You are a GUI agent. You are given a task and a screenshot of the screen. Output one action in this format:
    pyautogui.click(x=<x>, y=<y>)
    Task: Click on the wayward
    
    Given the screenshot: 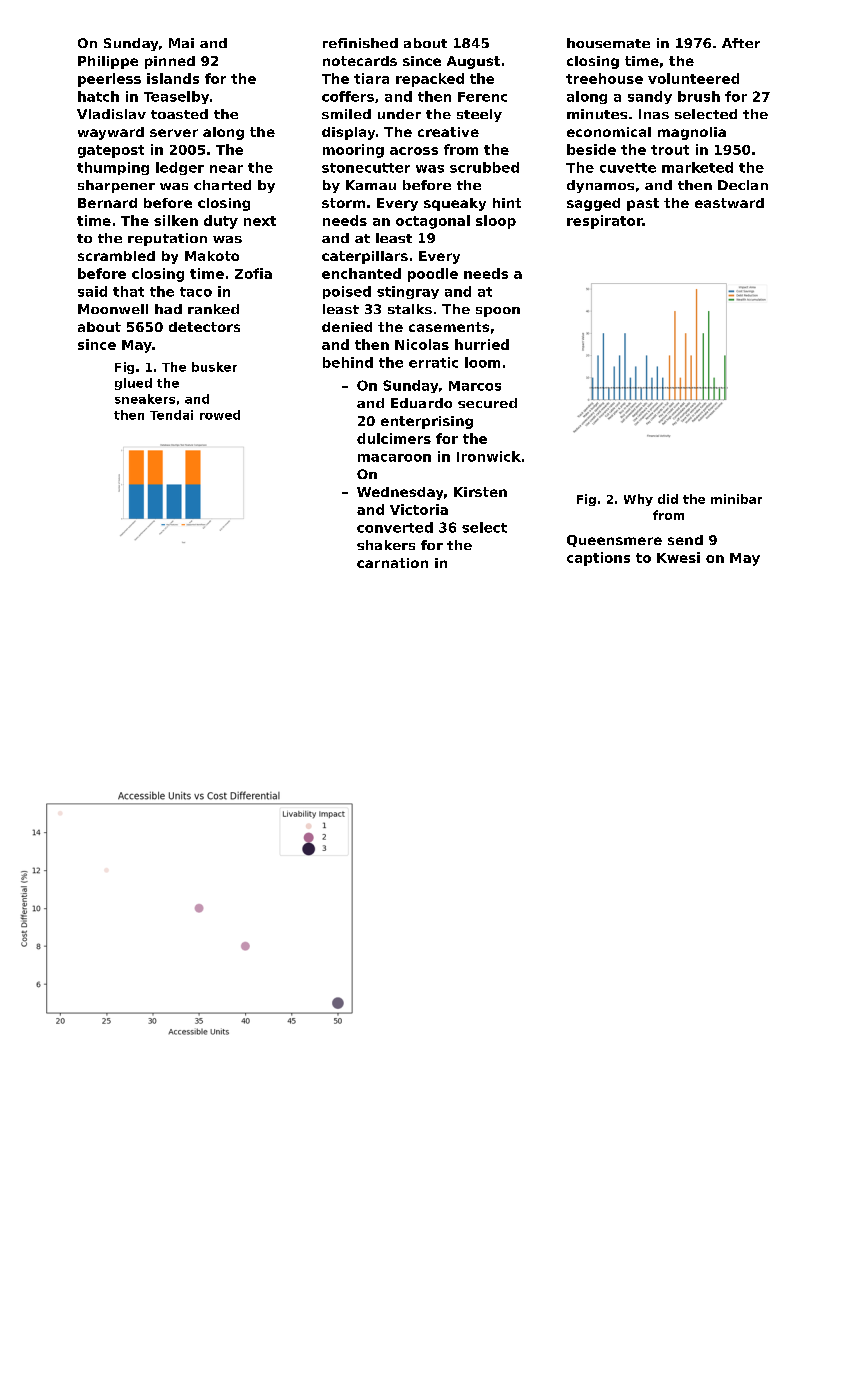 What is the action you would take?
    pyautogui.click(x=111, y=133)
